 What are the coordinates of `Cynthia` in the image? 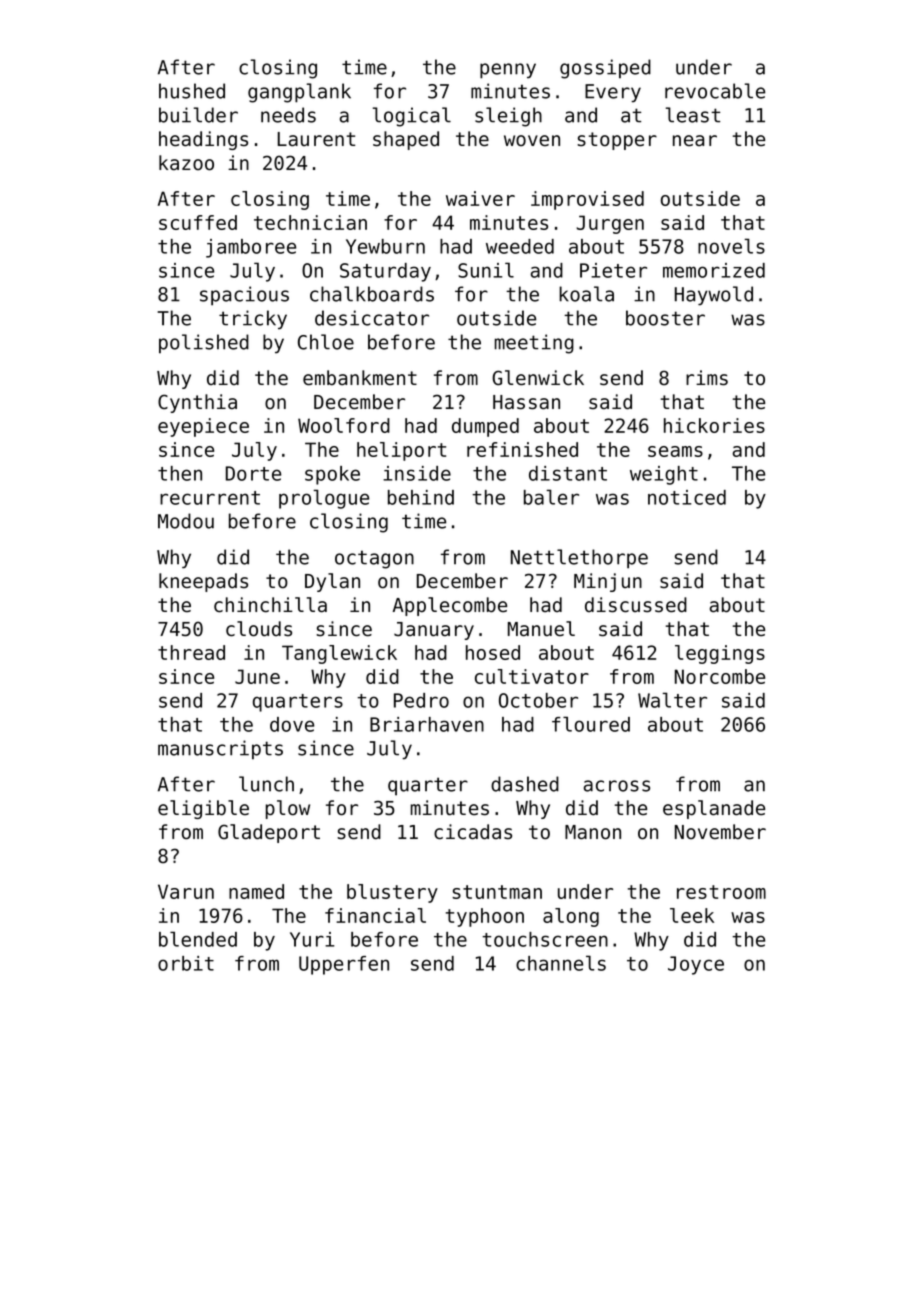 It's located at (197, 403).
